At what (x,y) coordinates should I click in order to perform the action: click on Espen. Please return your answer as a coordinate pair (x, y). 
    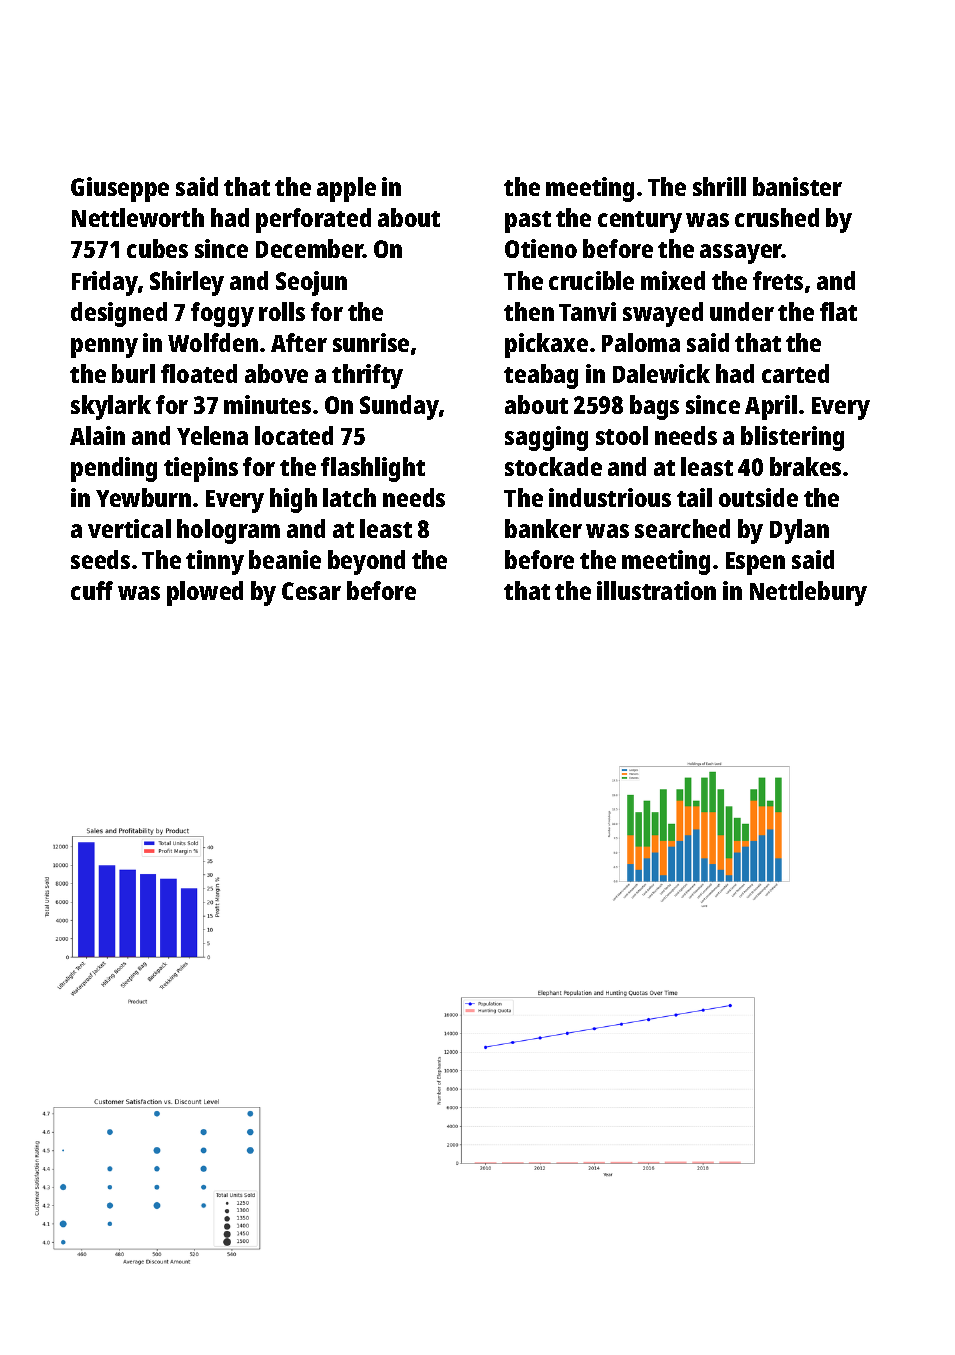
    Looking at the image, I should click on (755, 563).
